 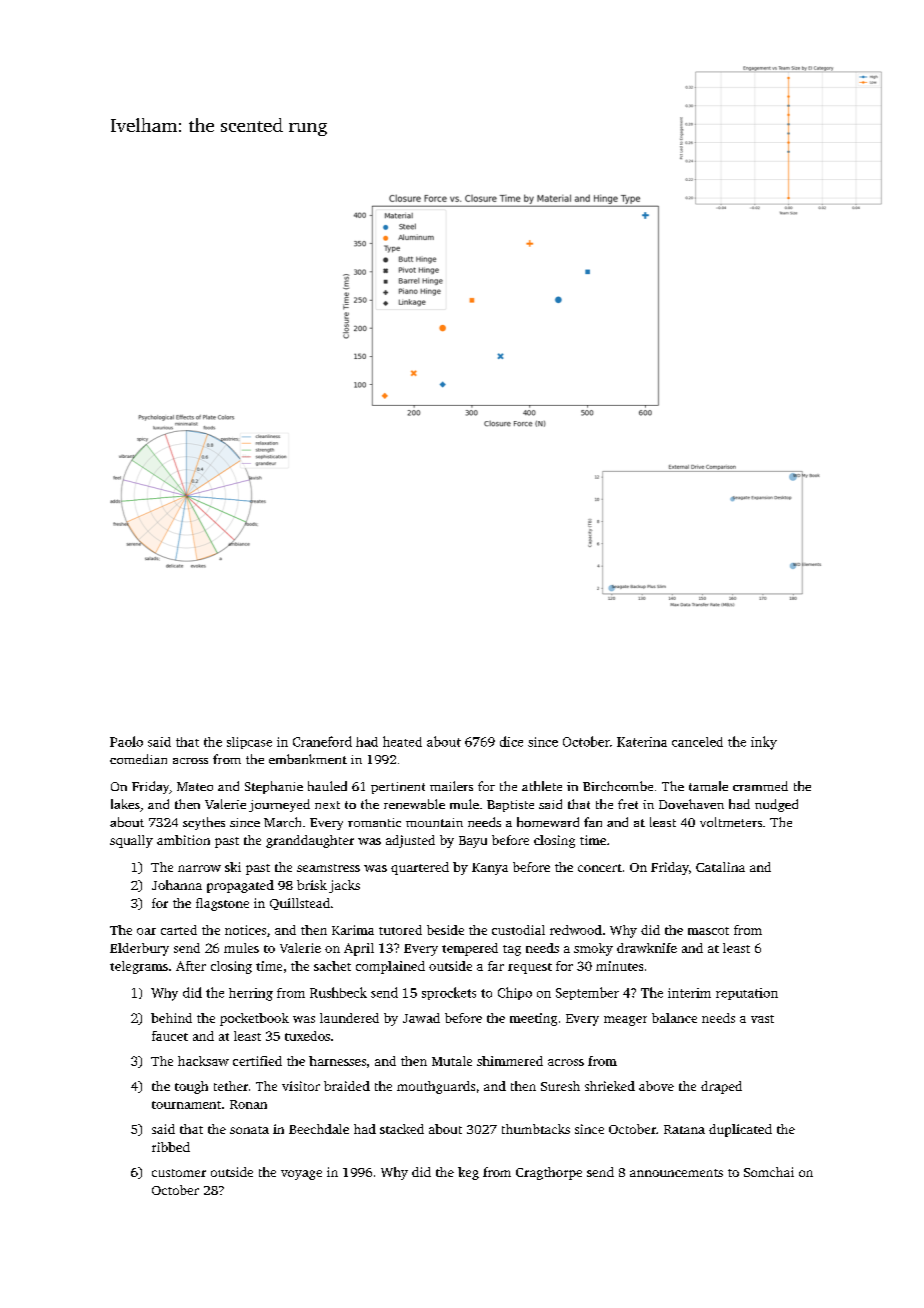 I want to click on ribbed, so click(x=171, y=1147).
